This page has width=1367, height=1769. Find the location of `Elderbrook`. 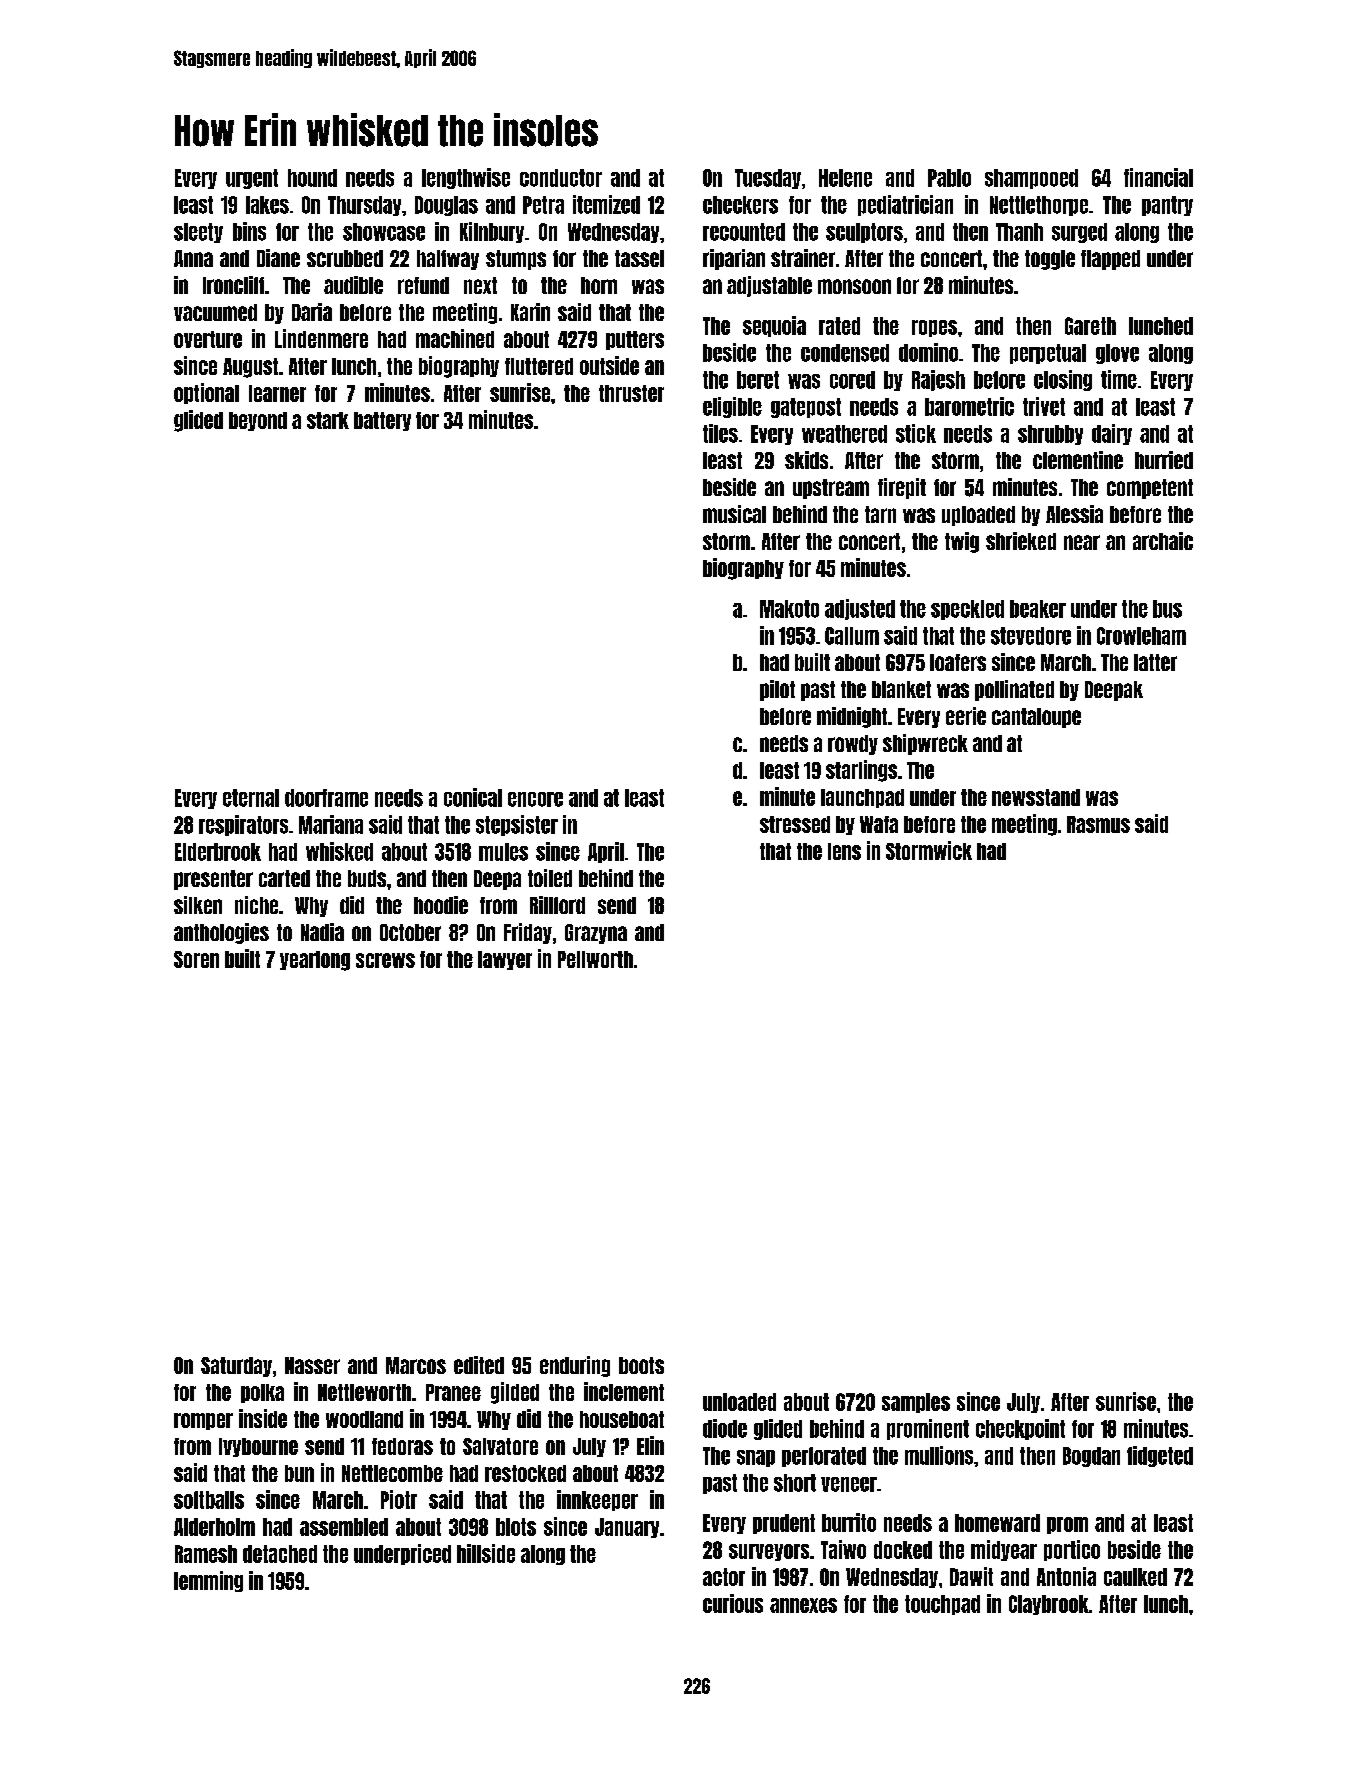

Elderbrook is located at coordinates (218, 852).
